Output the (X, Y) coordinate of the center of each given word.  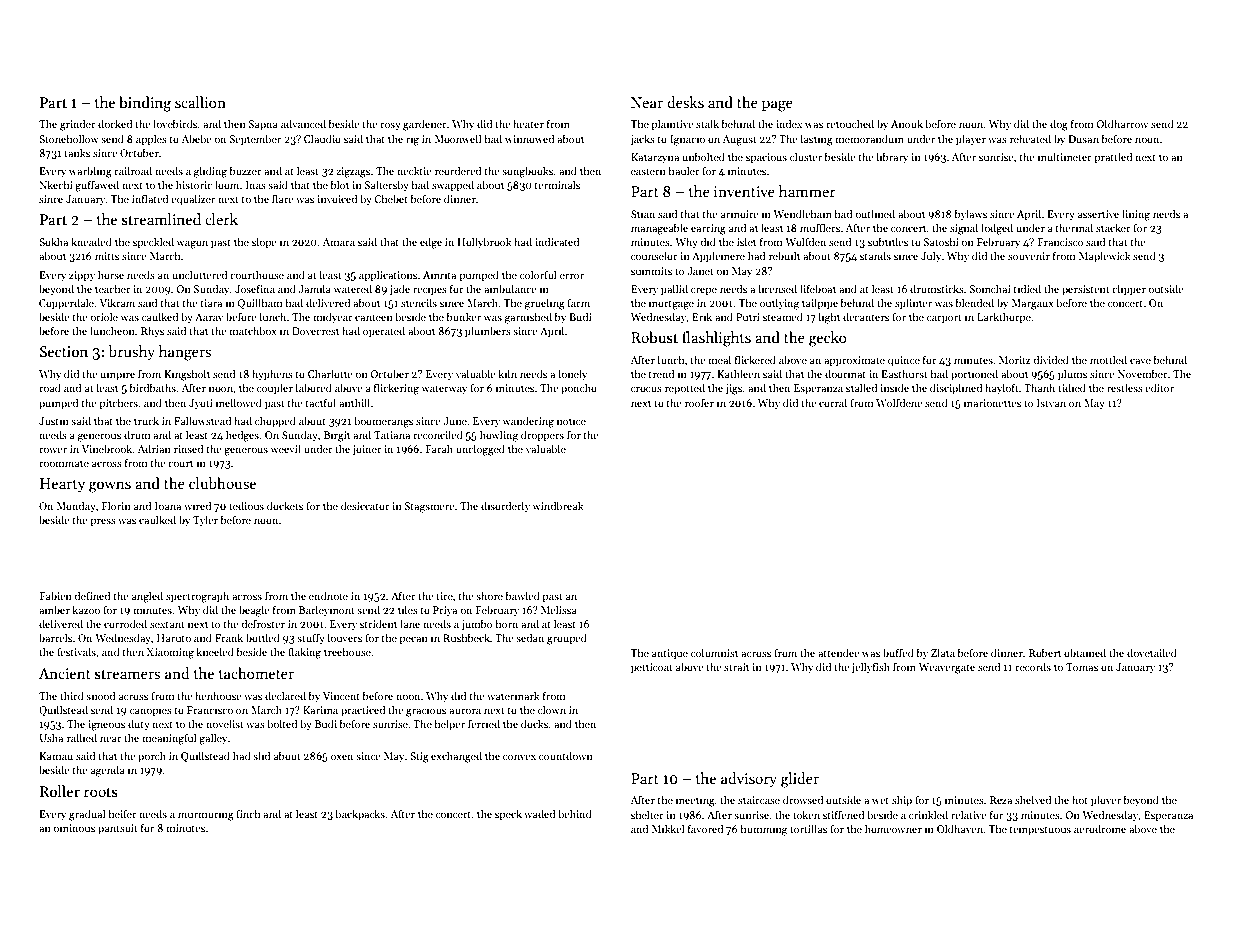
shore (489, 595)
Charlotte (330, 373)
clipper (1129, 290)
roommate (64, 463)
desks (685, 102)
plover (1106, 801)
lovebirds (175, 123)
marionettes (992, 403)
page (777, 106)
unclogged (480, 450)
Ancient (65, 673)
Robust (654, 337)
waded (539, 813)
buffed (898, 652)
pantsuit (118, 829)
